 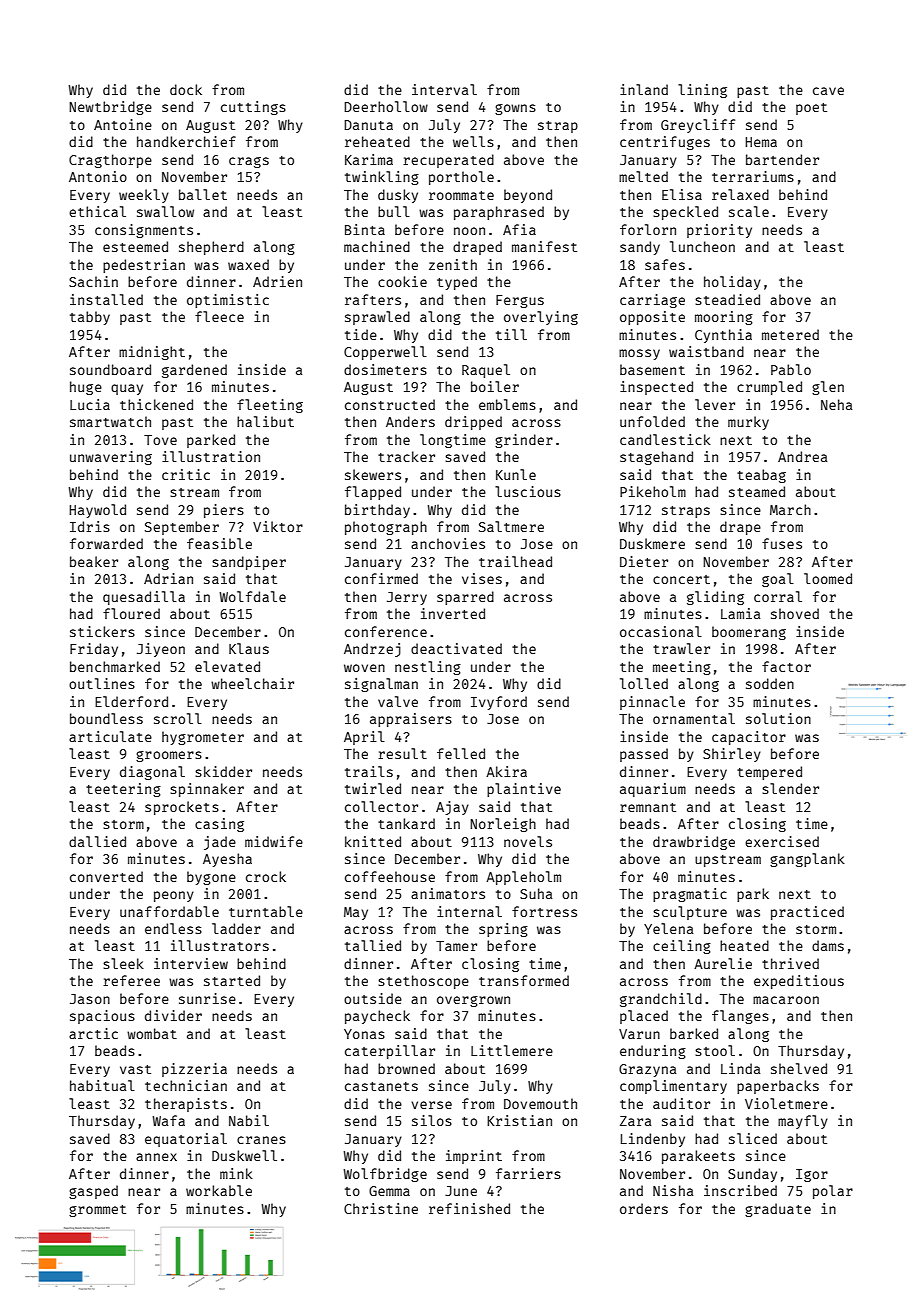 What do you see at coordinates (444, 89) in the screenshot?
I see `interval` at bounding box center [444, 89].
